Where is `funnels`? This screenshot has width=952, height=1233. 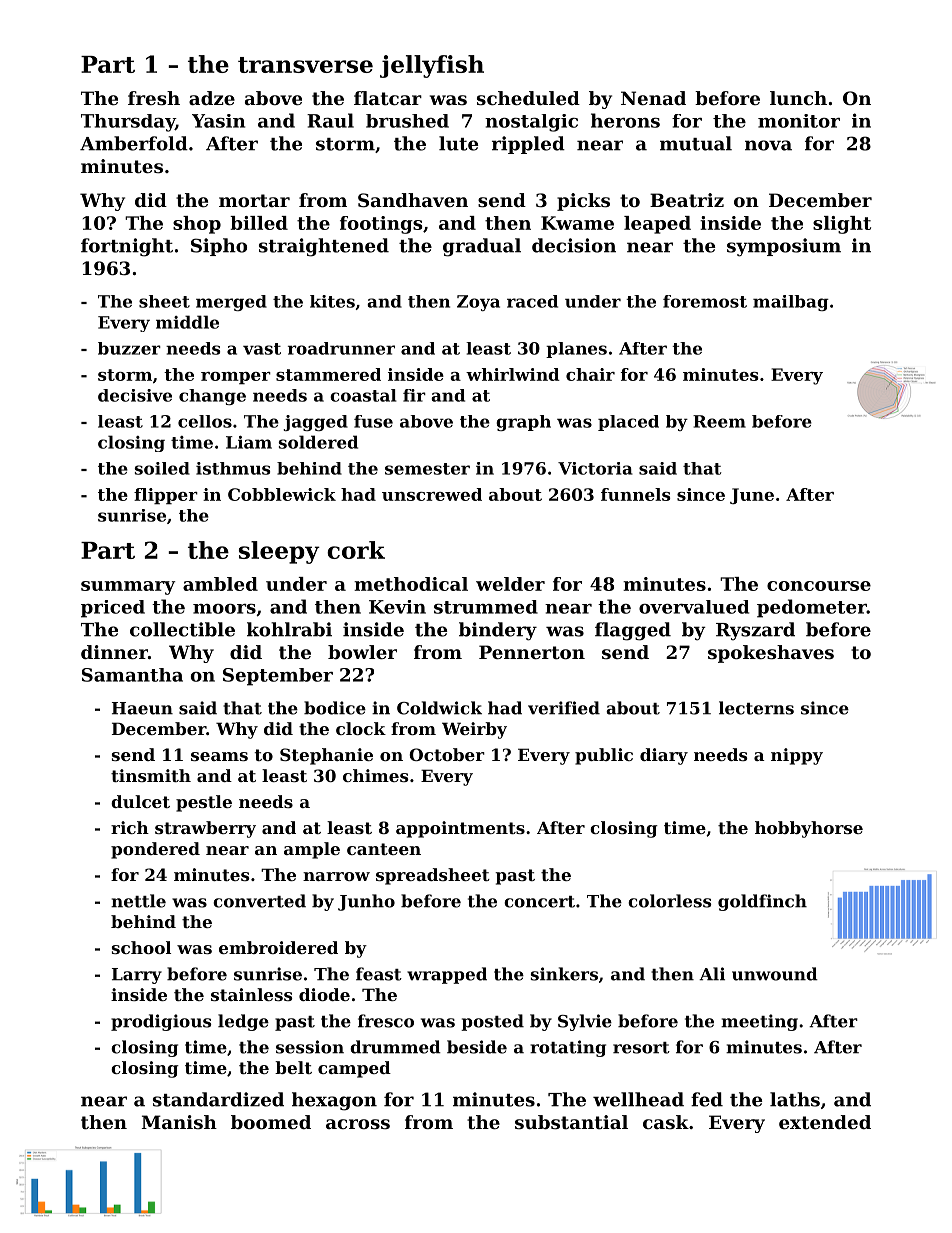
funnels is located at coordinates (635, 494).
